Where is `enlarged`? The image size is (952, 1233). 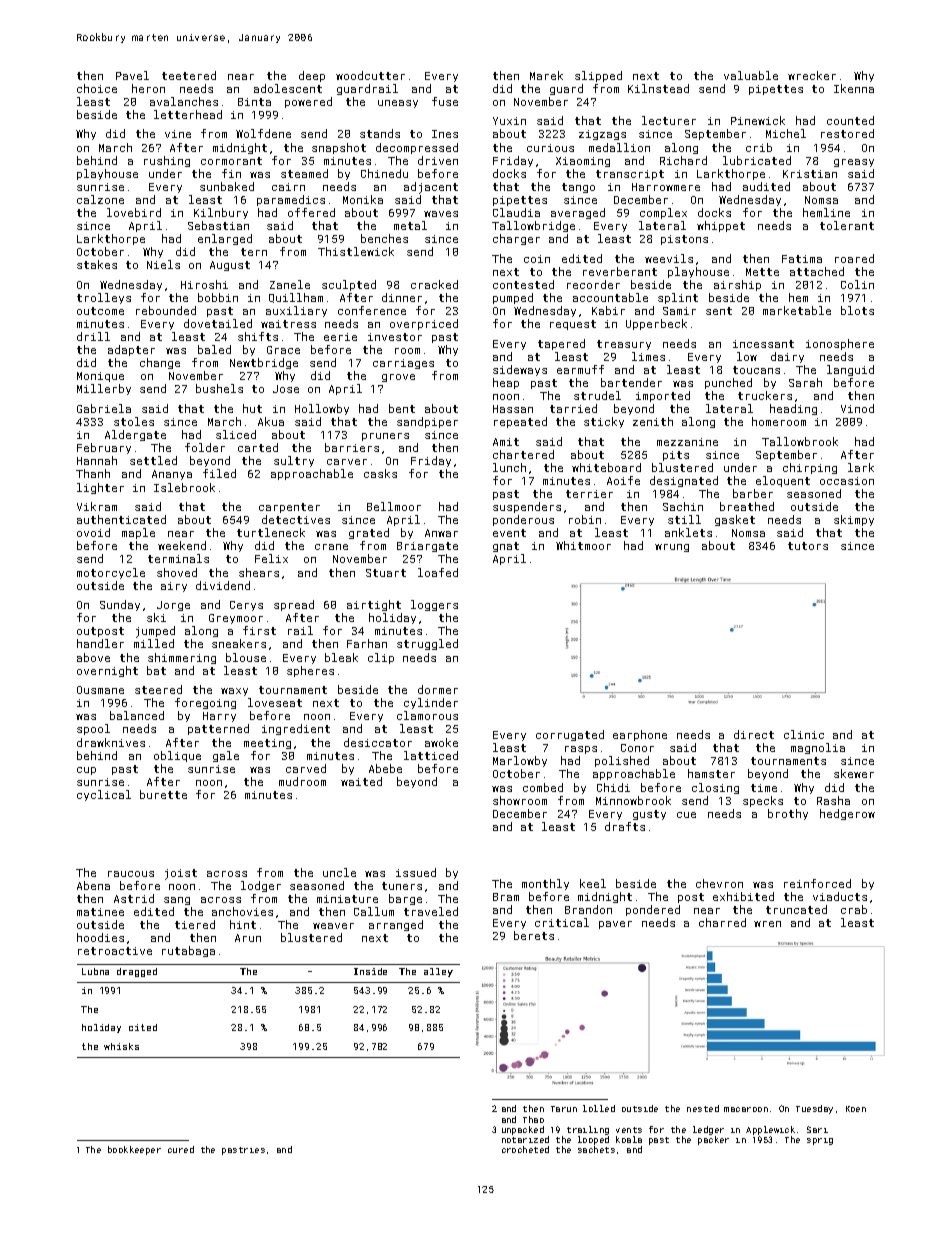
enlarged is located at coordinates (225, 239).
